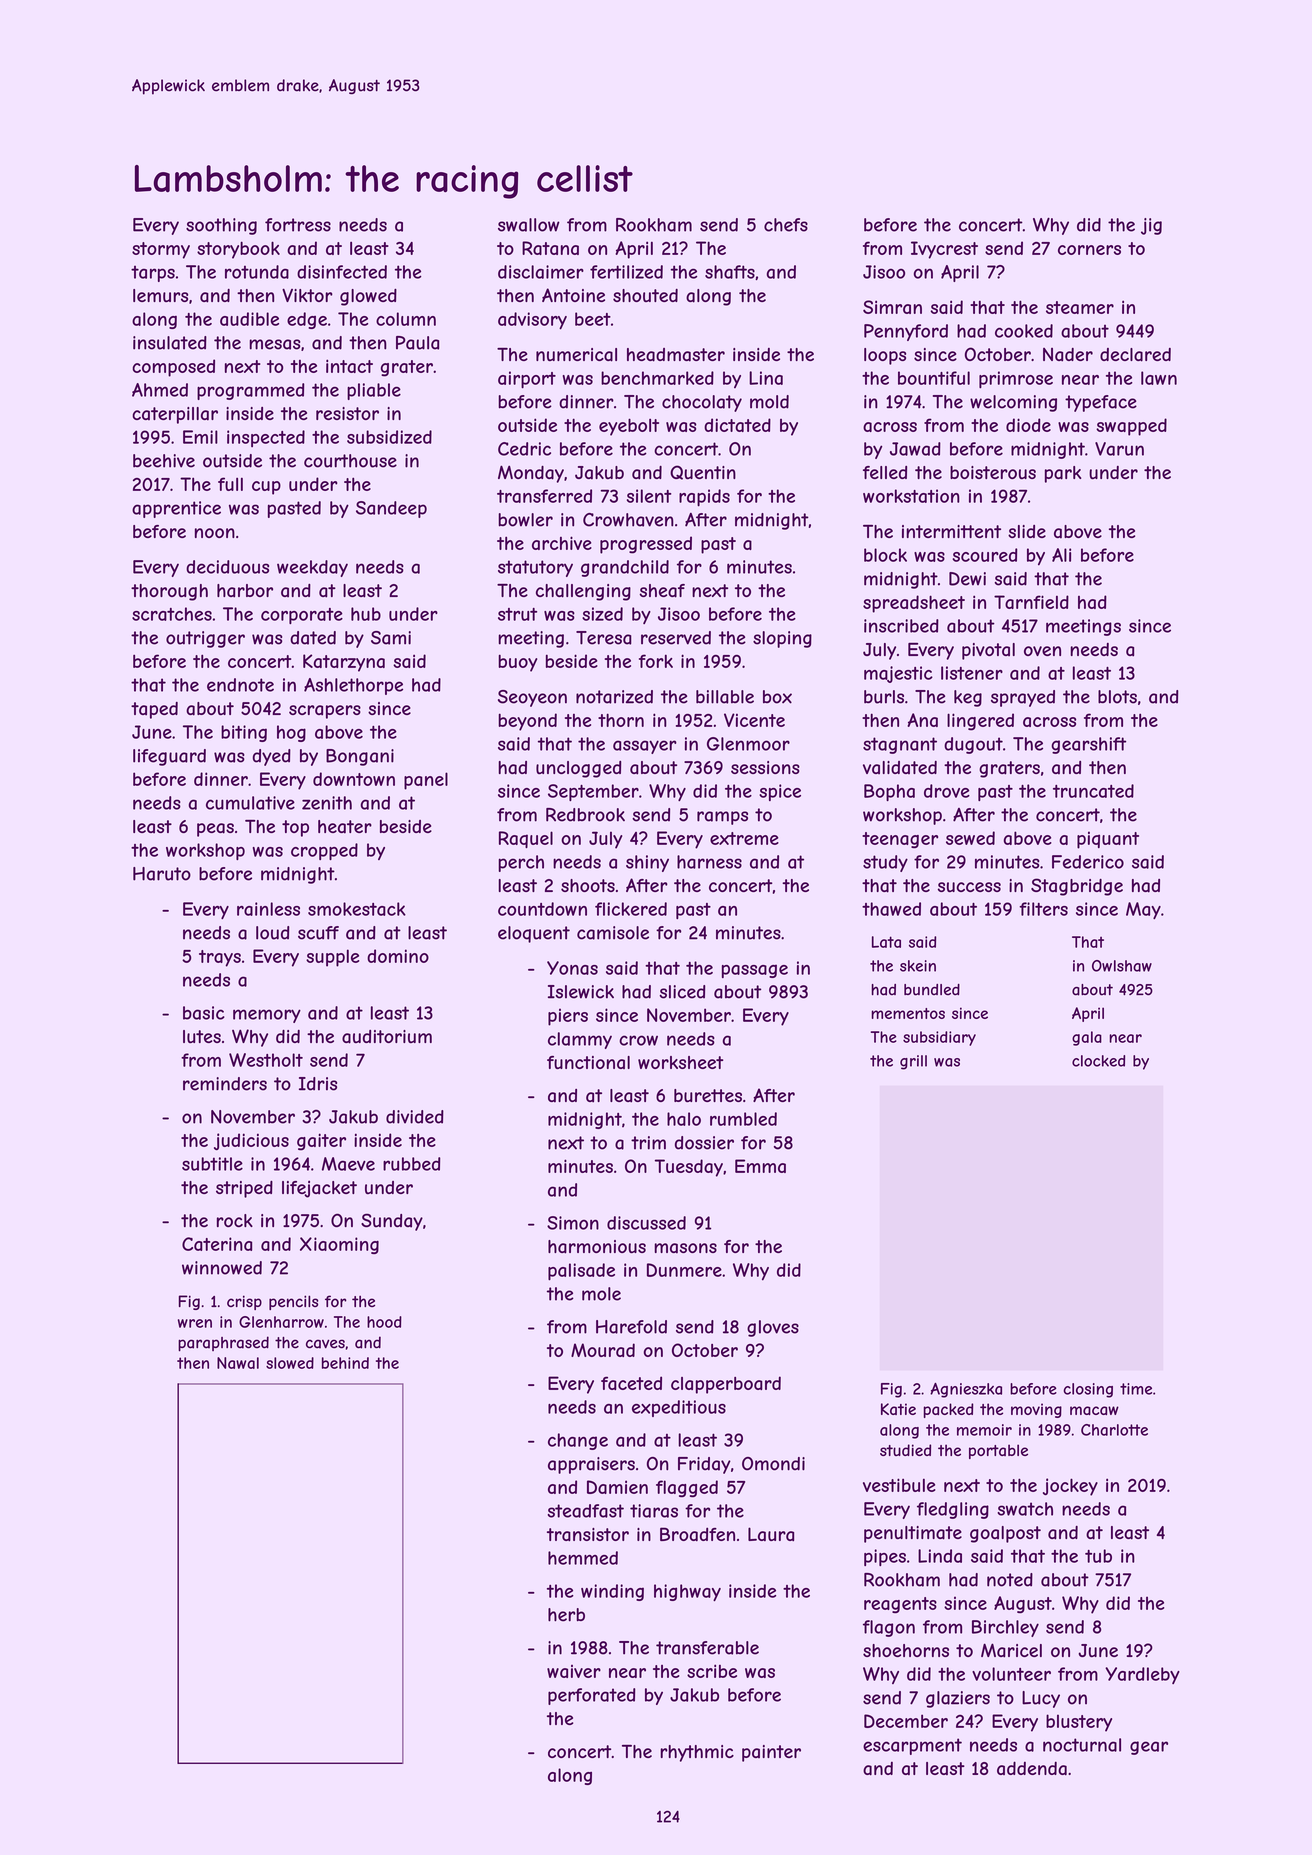  Describe the element at coordinates (161, 250) in the document. I see `stormy` at that location.
